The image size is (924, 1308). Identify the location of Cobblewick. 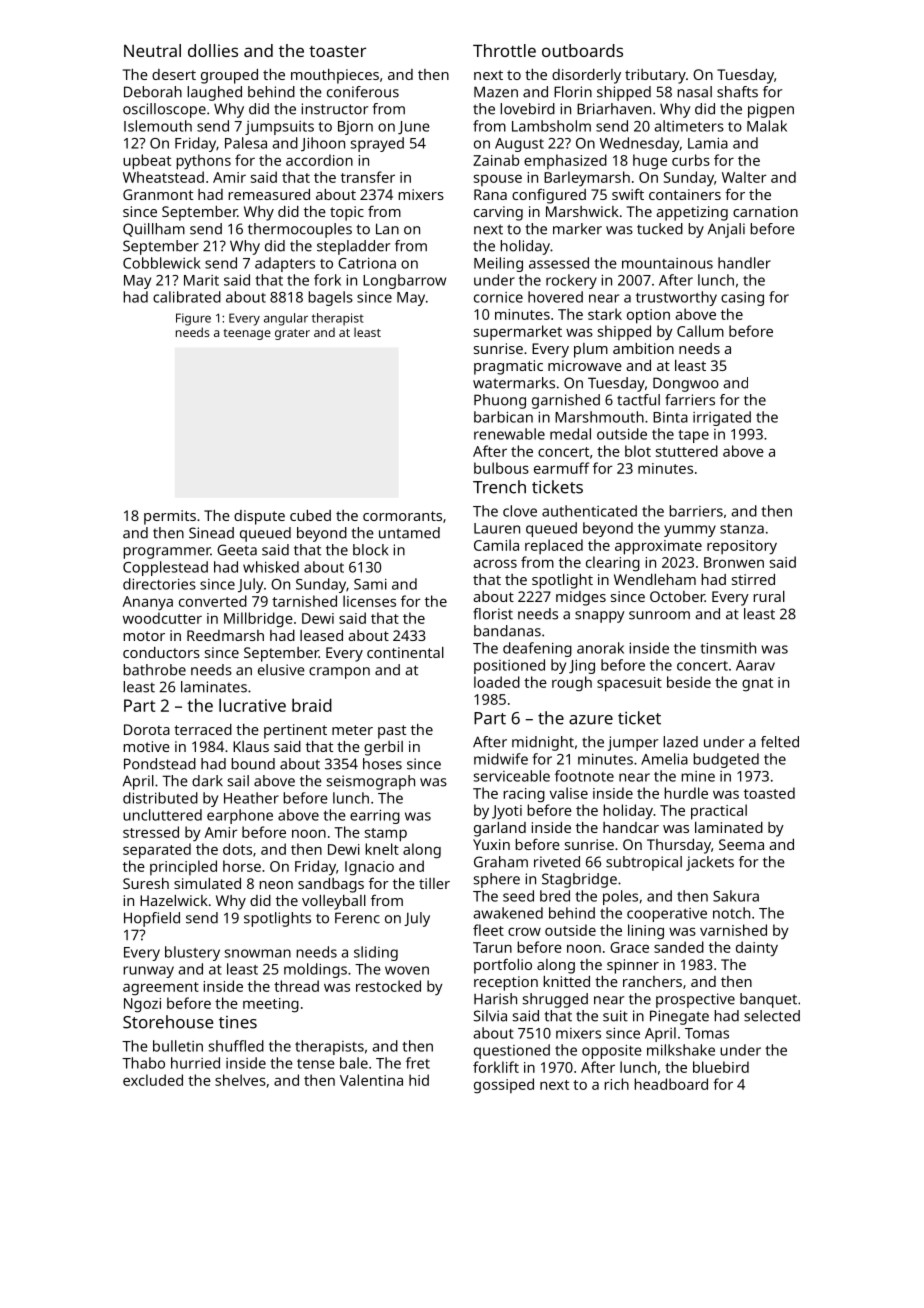
(162, 263).
